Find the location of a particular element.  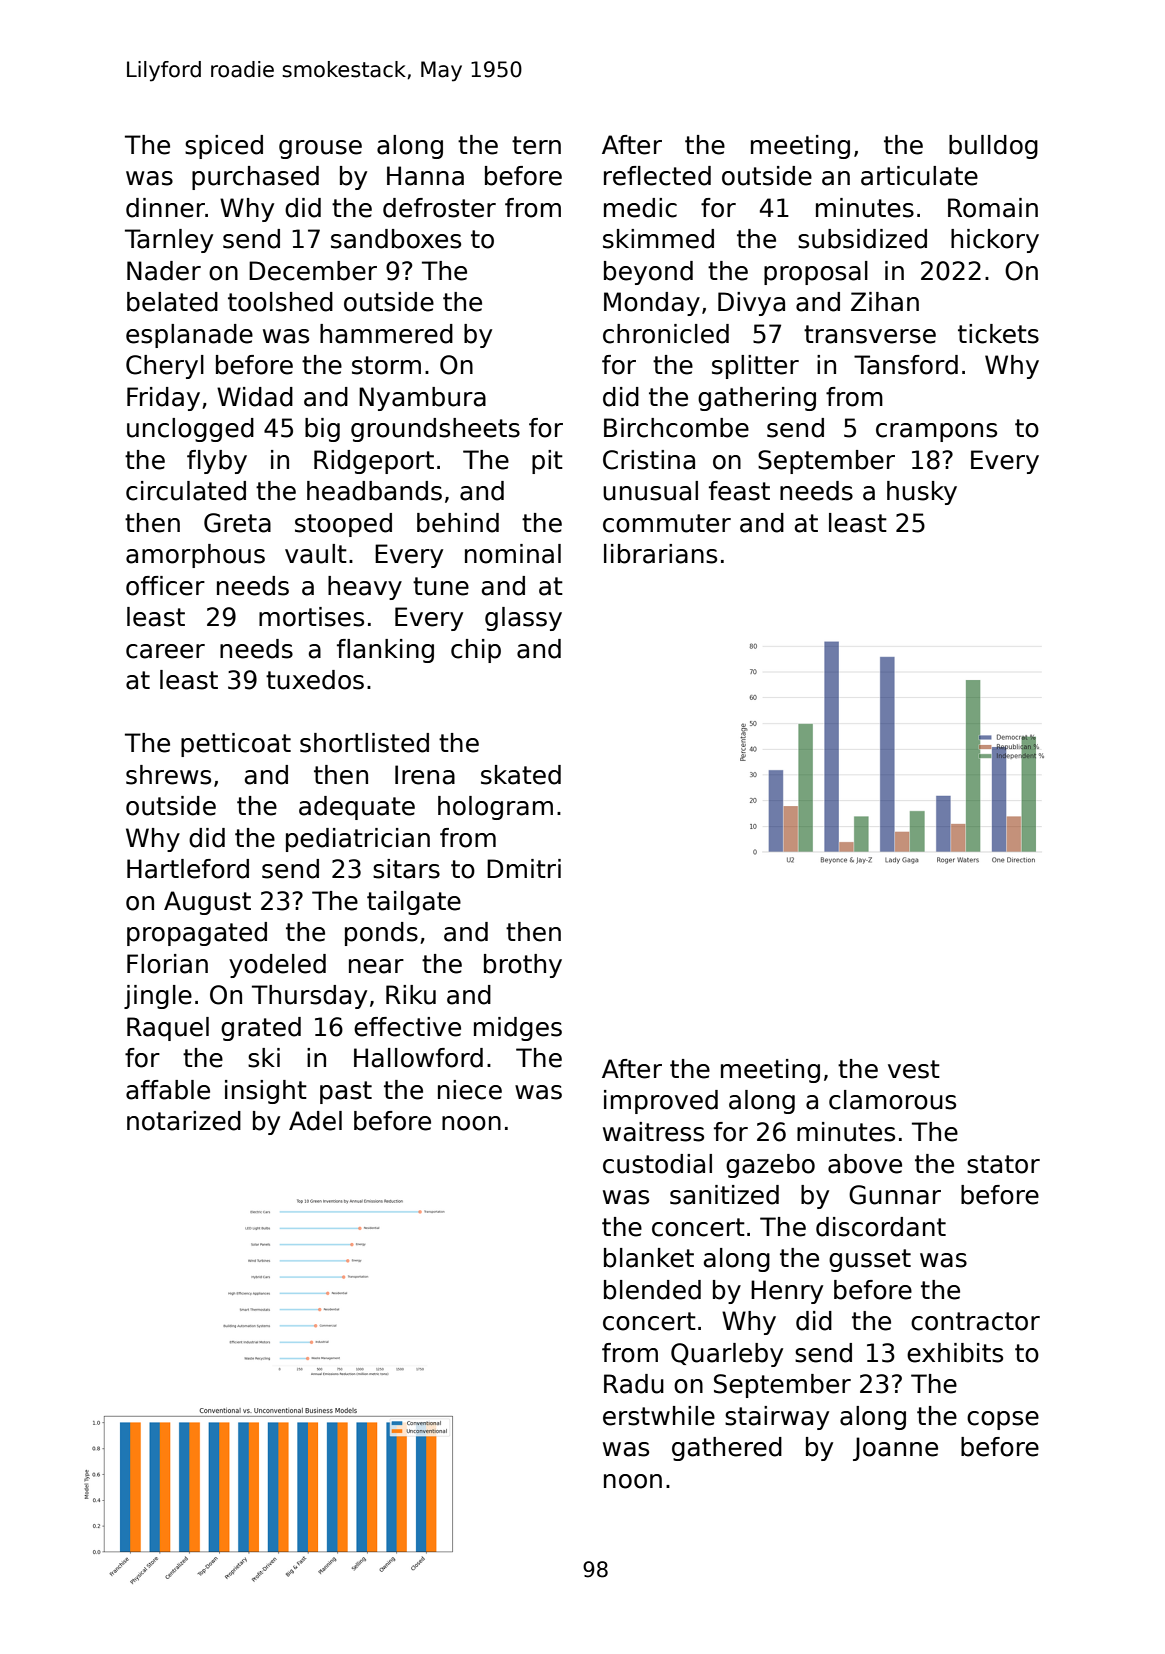

stairway is located at coordinates (777, 1418).
